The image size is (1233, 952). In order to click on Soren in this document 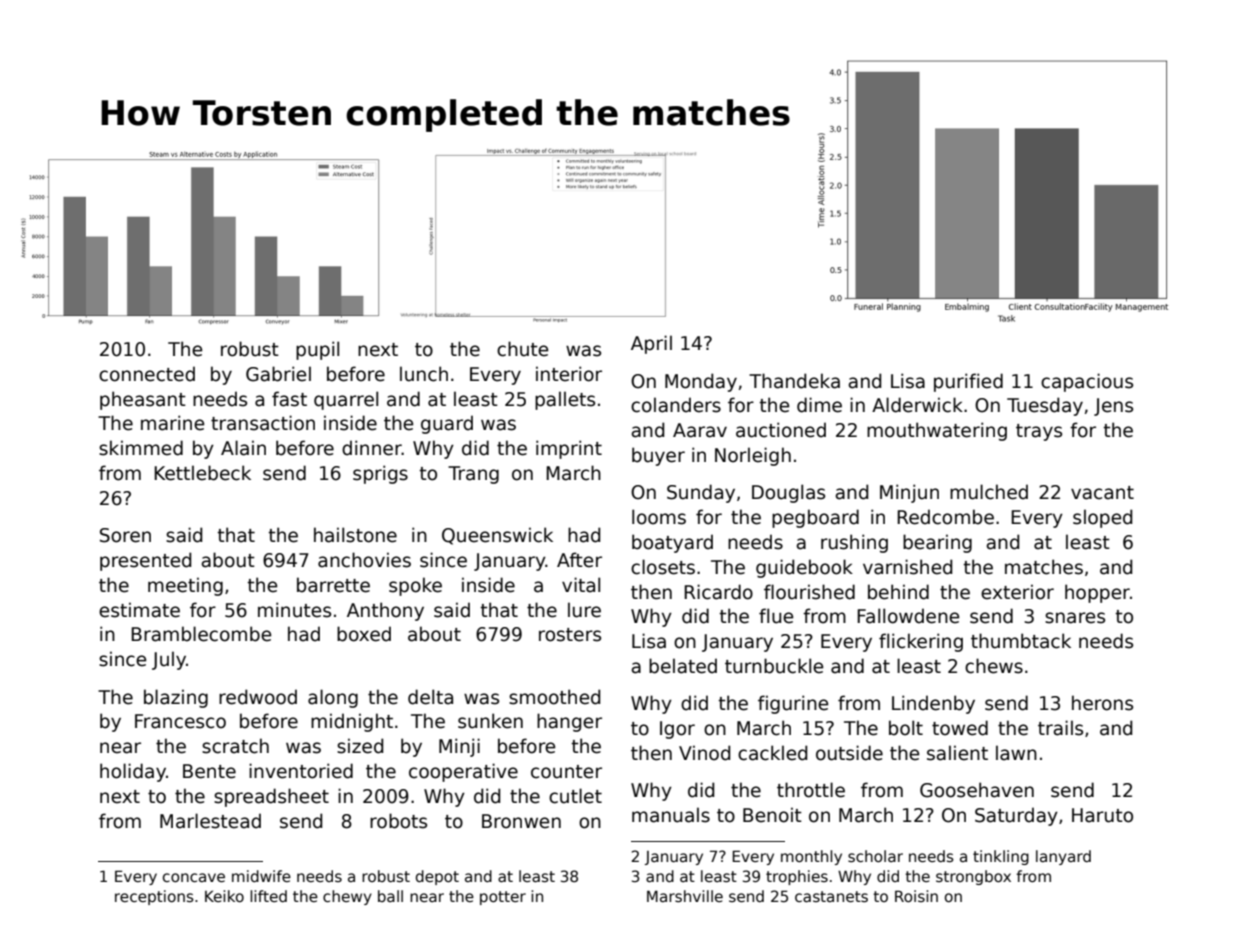, I will do `click(125, 535)`.
